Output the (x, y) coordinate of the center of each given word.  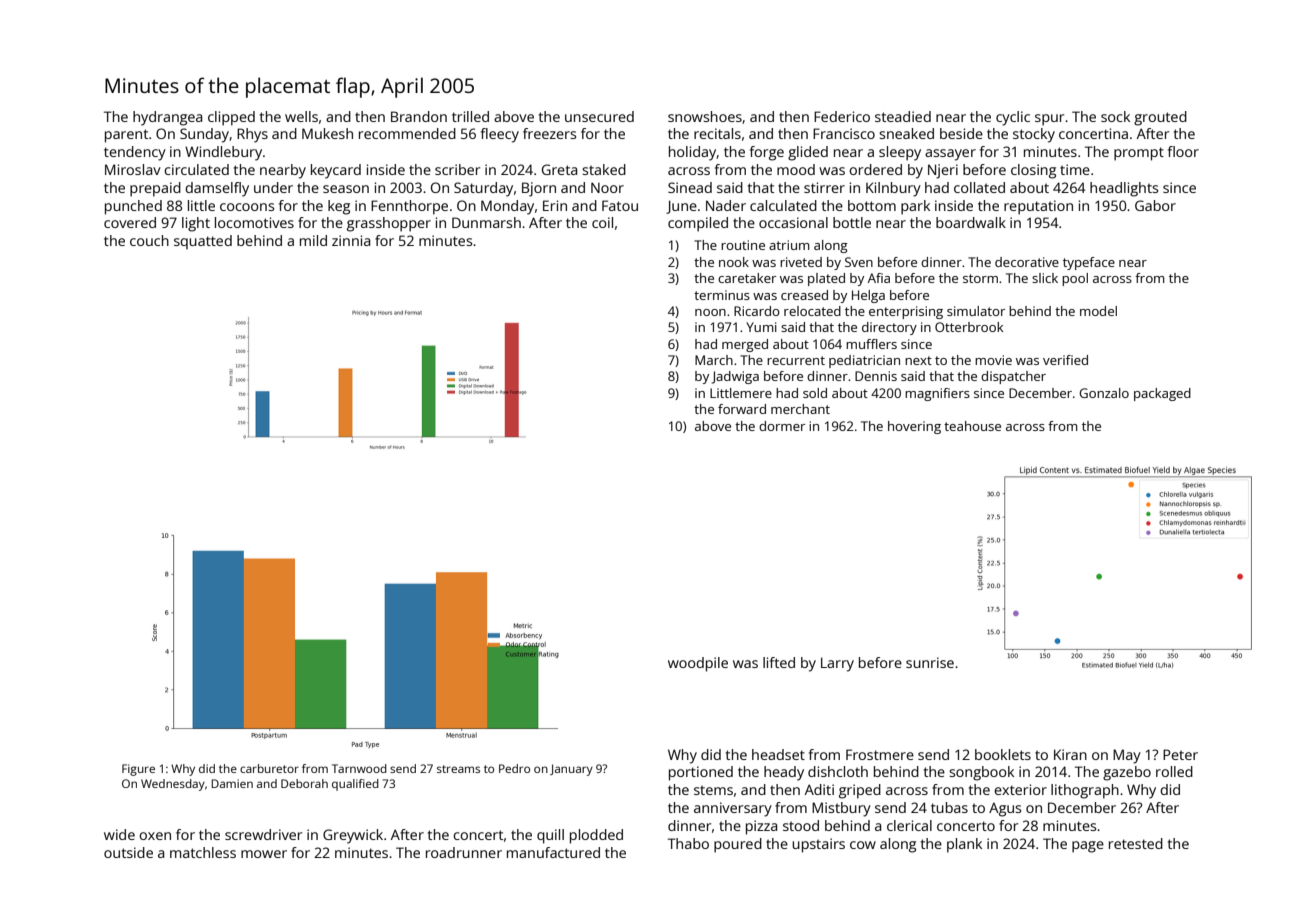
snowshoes (705, 116)
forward (742, 409)
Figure (138, 770)
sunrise (930, 662)
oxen (155, 836)
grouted (1160, 118)
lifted (779, 662)
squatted (203, 242)
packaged (1162, 394)
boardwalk (971, 222)
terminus (722, 295)
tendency (135, 153)
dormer (782, 426)
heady (784, 773)
